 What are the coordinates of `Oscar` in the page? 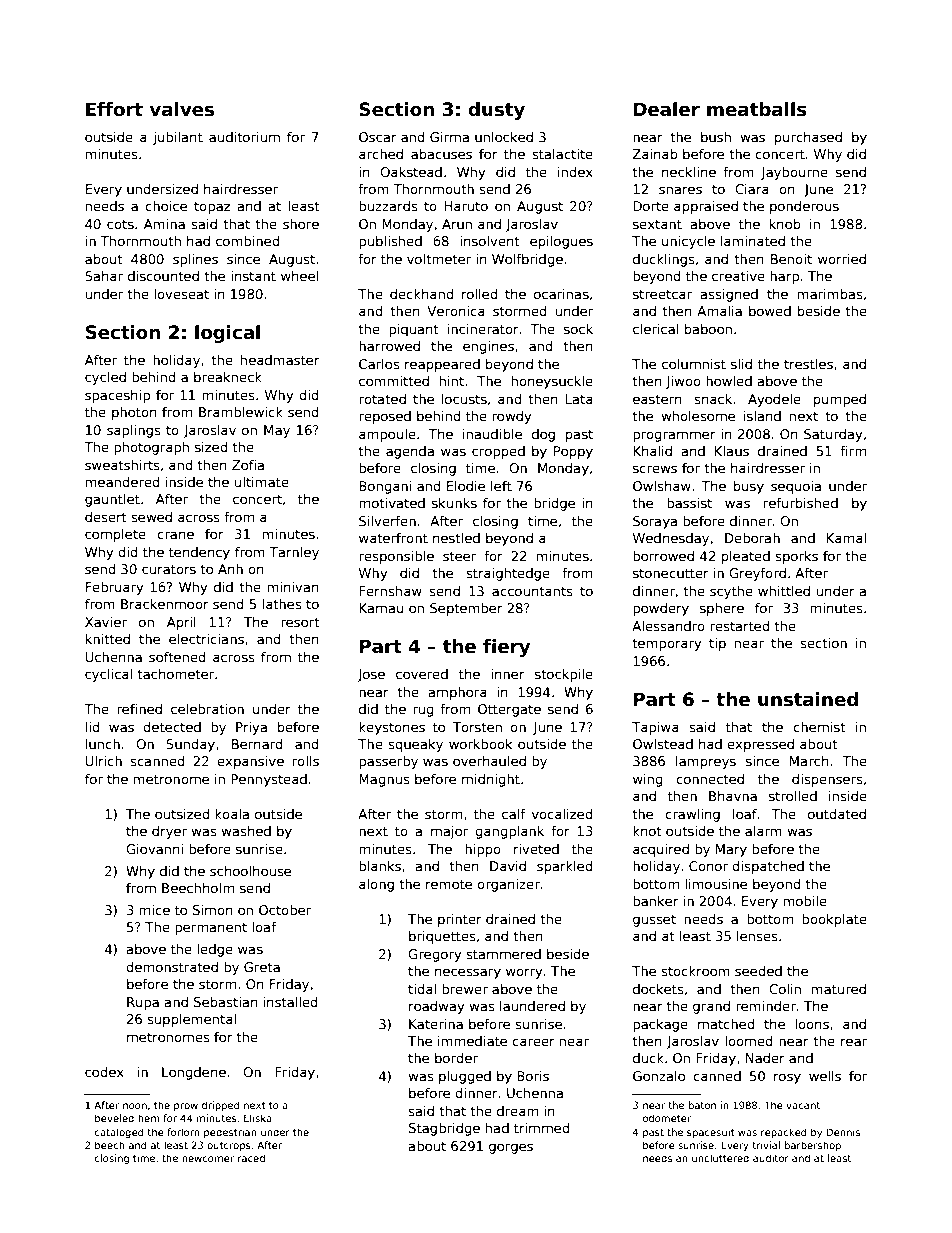 It's located at (378, 137).
